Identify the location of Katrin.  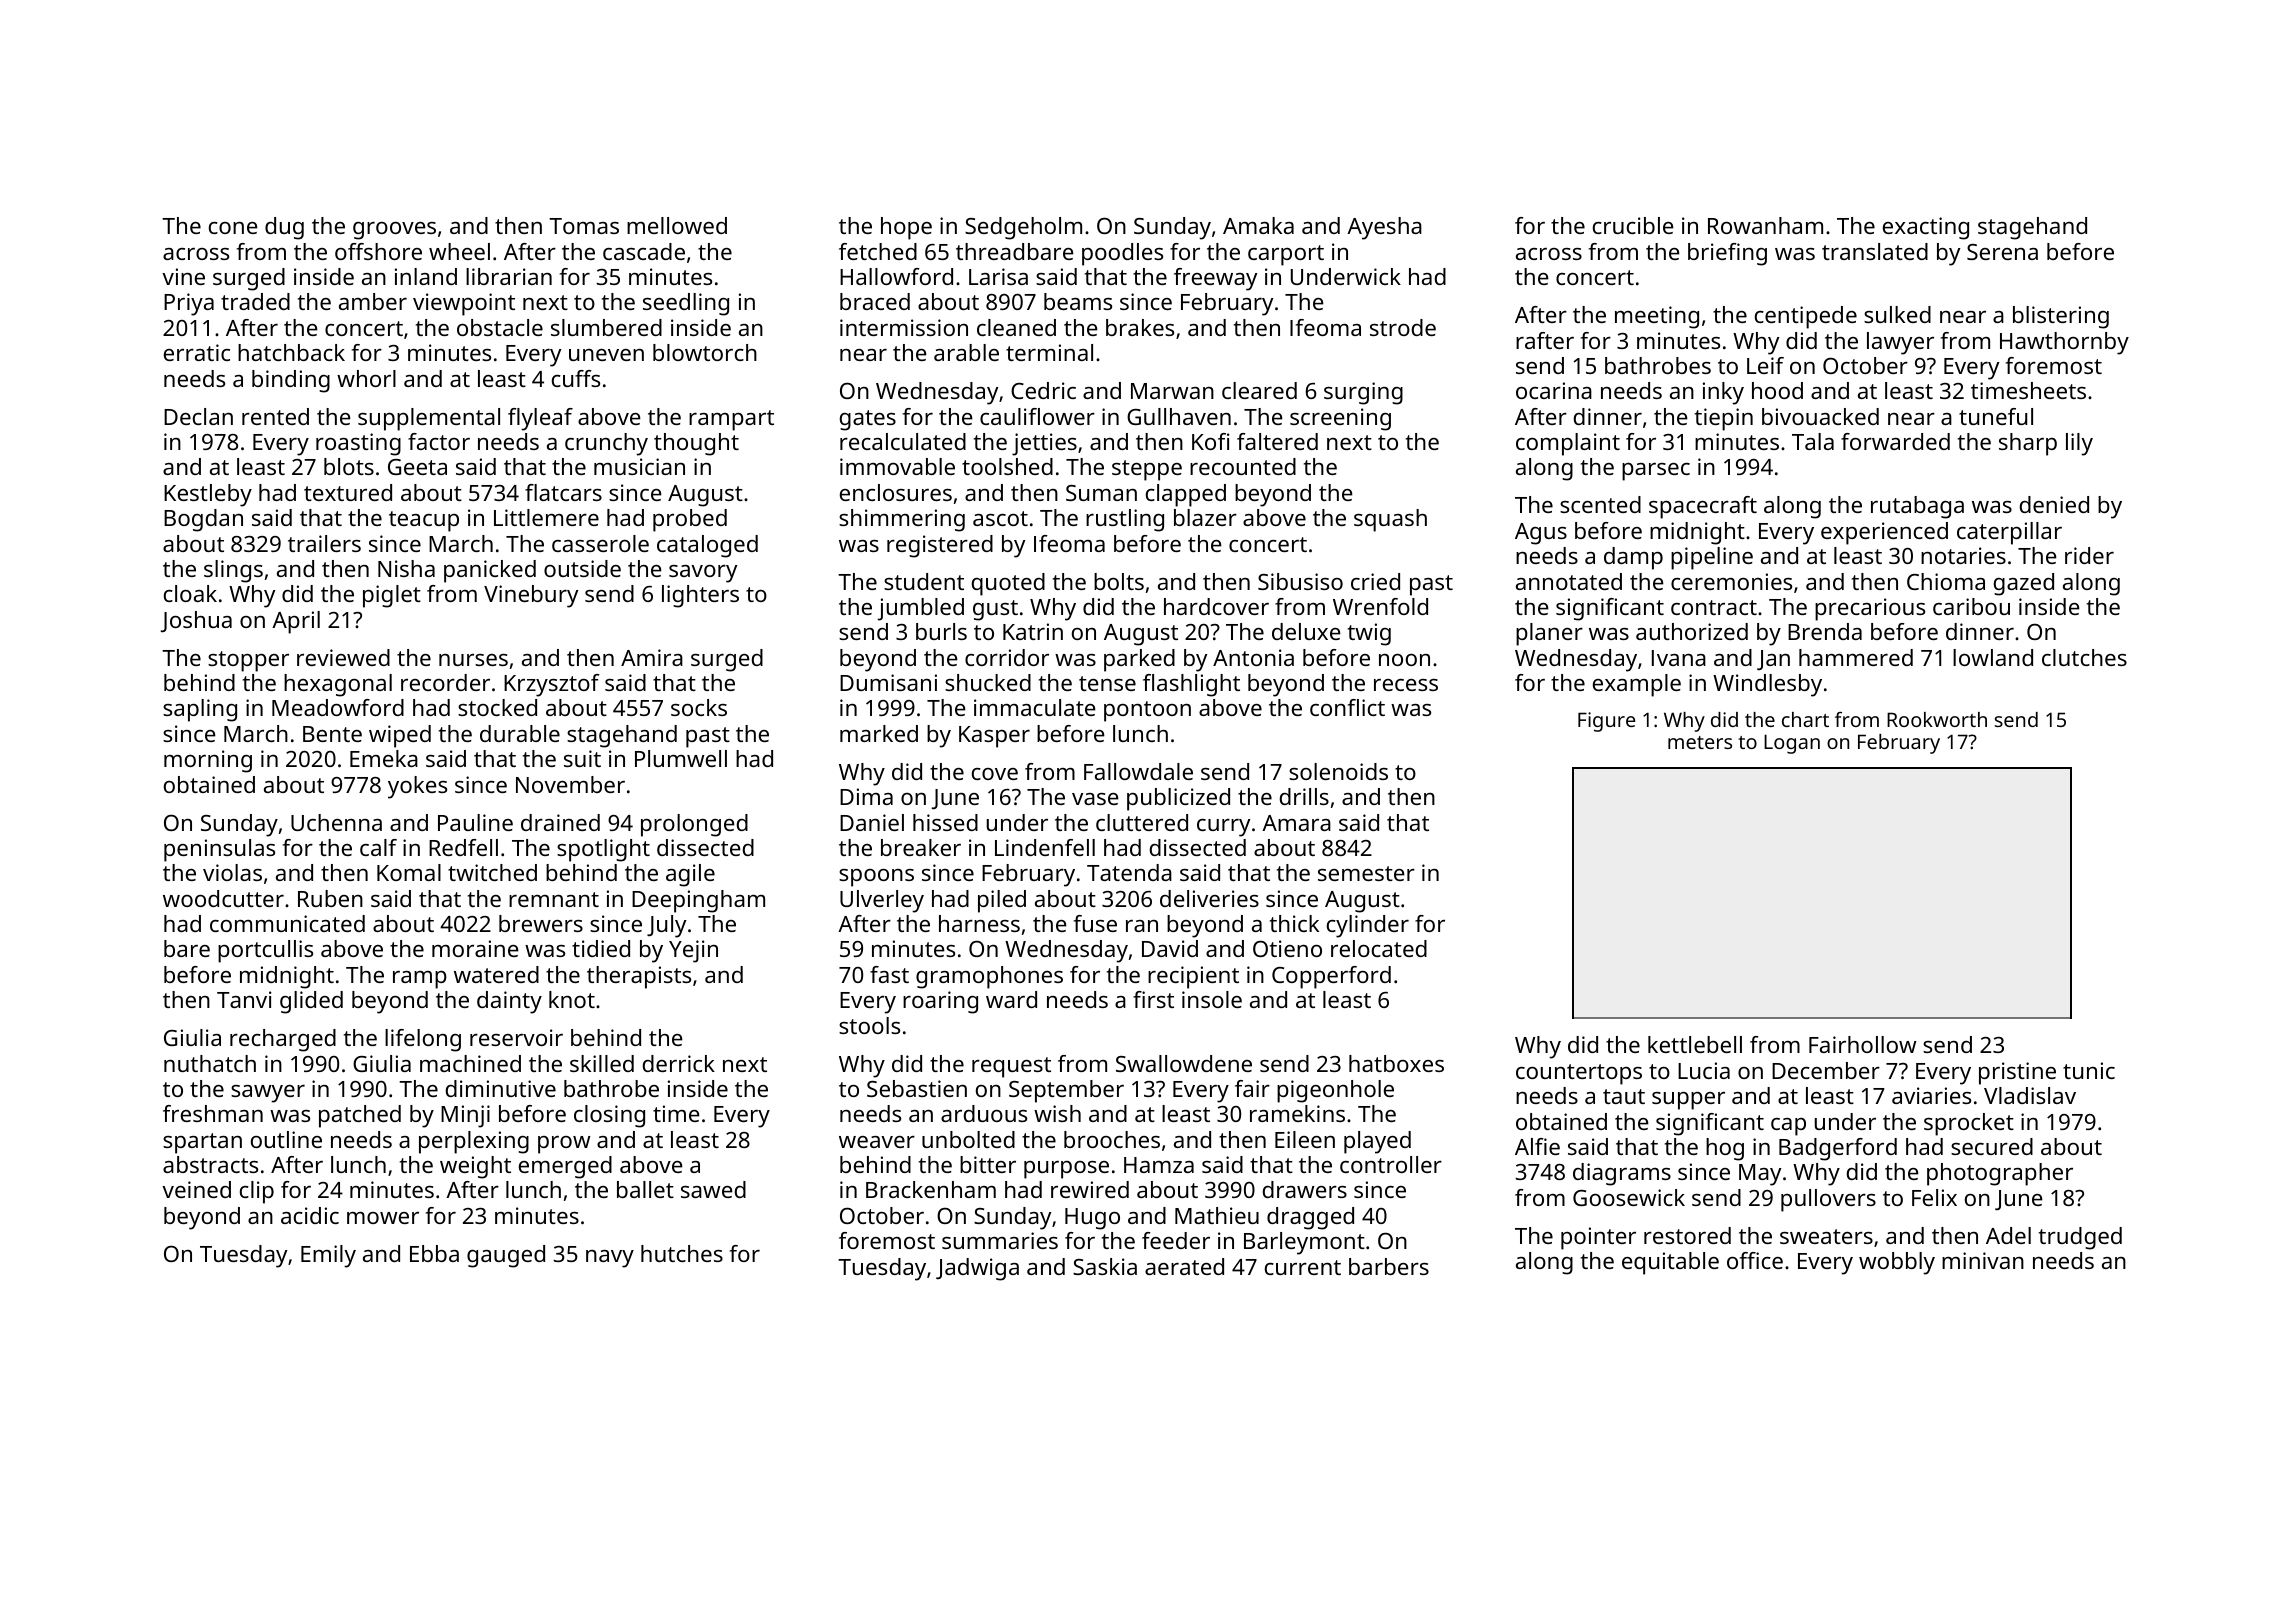
(1033, 631).
